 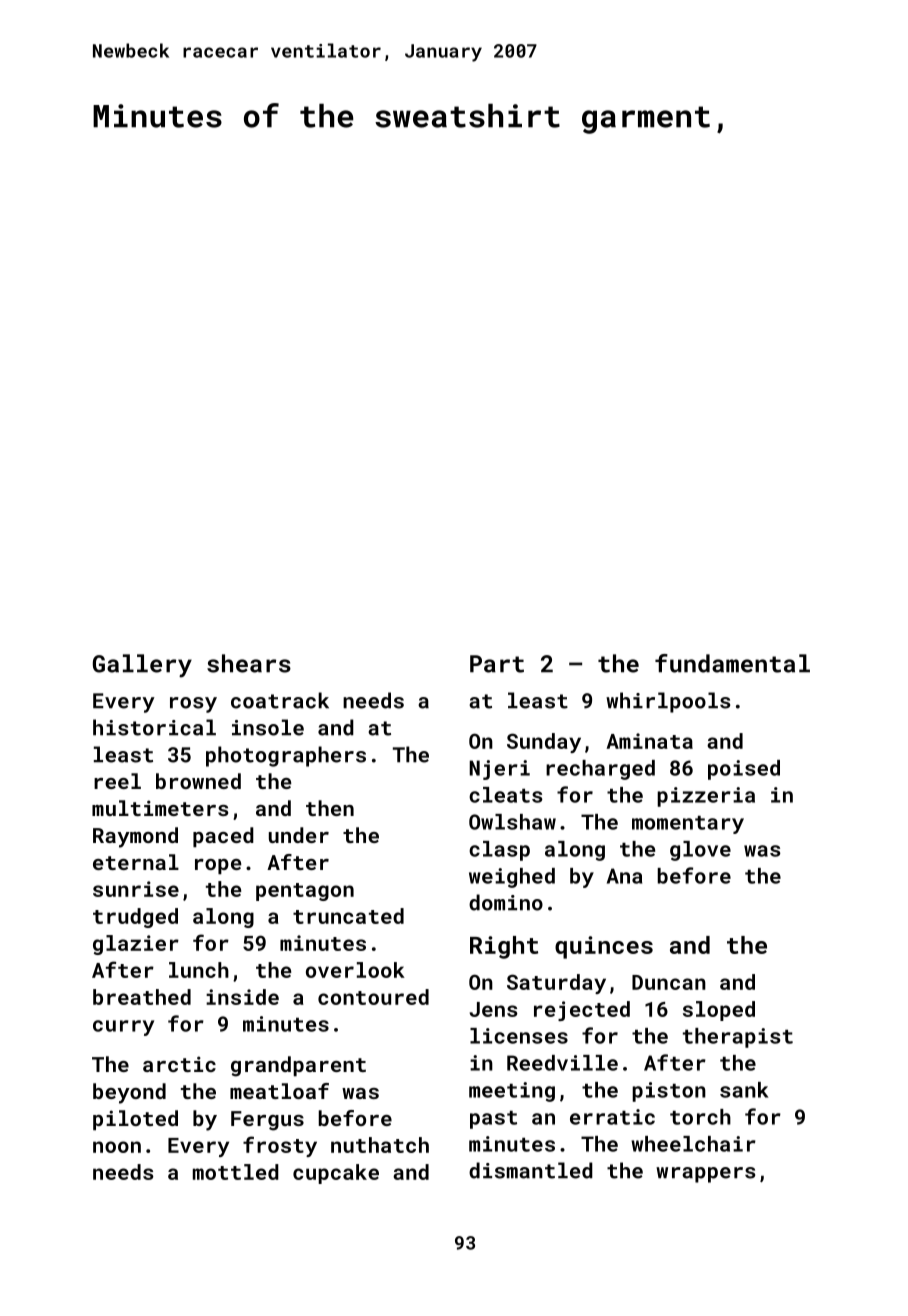 What do you see at coordinates (732, 663) in the document?
I see `fundamental` at bounding box center [732, 663].
